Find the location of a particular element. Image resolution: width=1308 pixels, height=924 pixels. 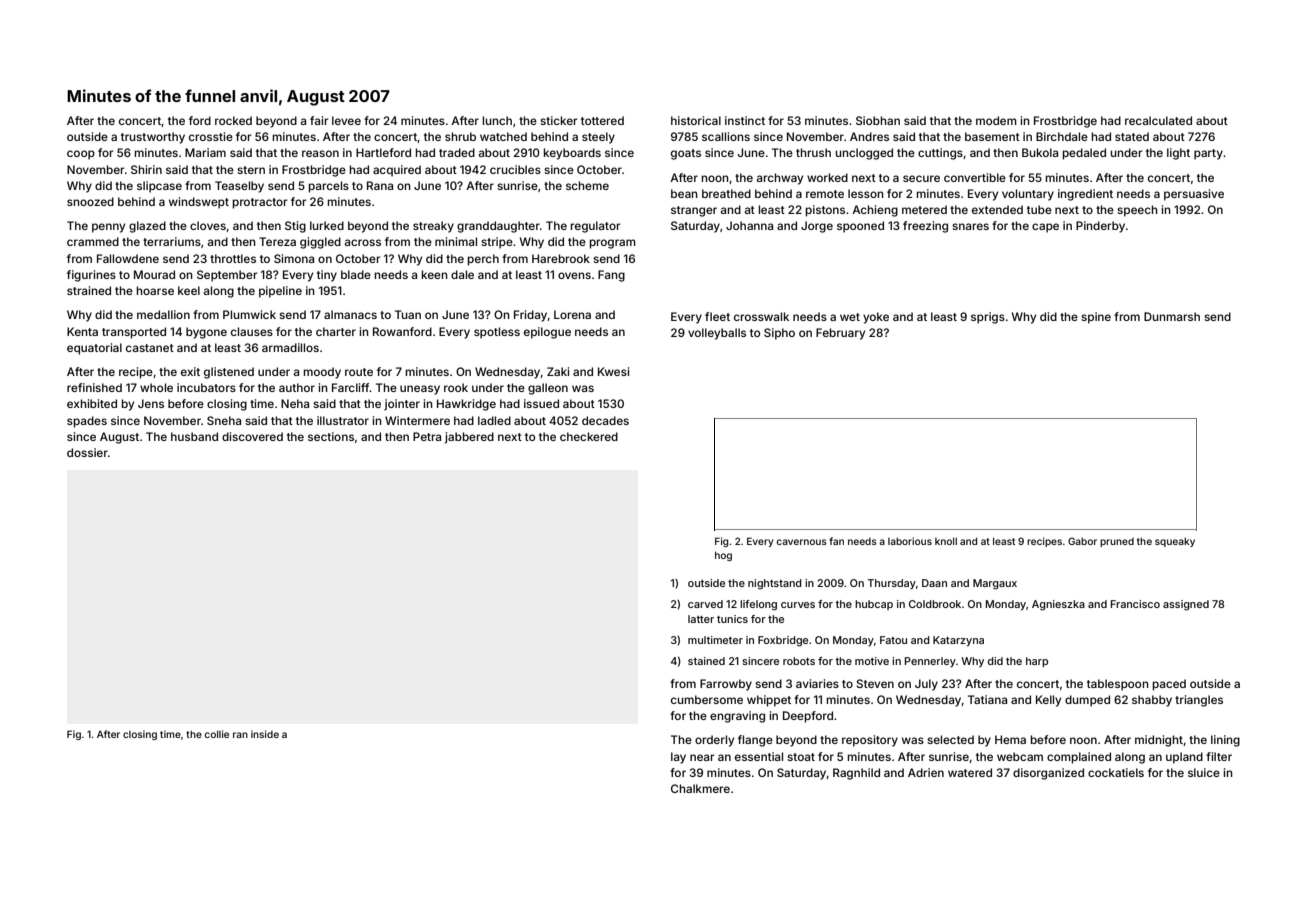

sprigs is located at coordinates (988, 318).
